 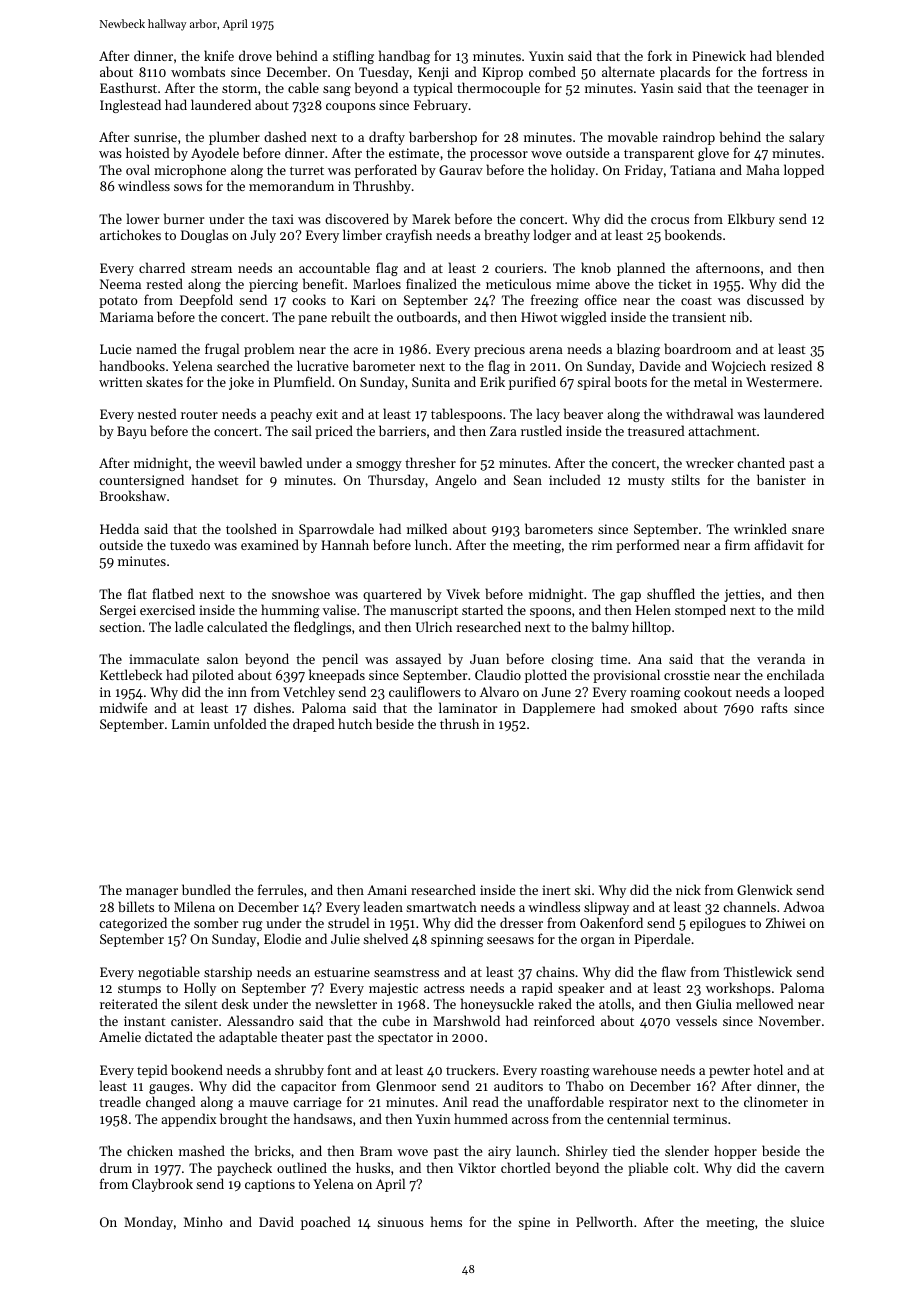 I want to click on thermocouple, so click(x=498, y=89).
